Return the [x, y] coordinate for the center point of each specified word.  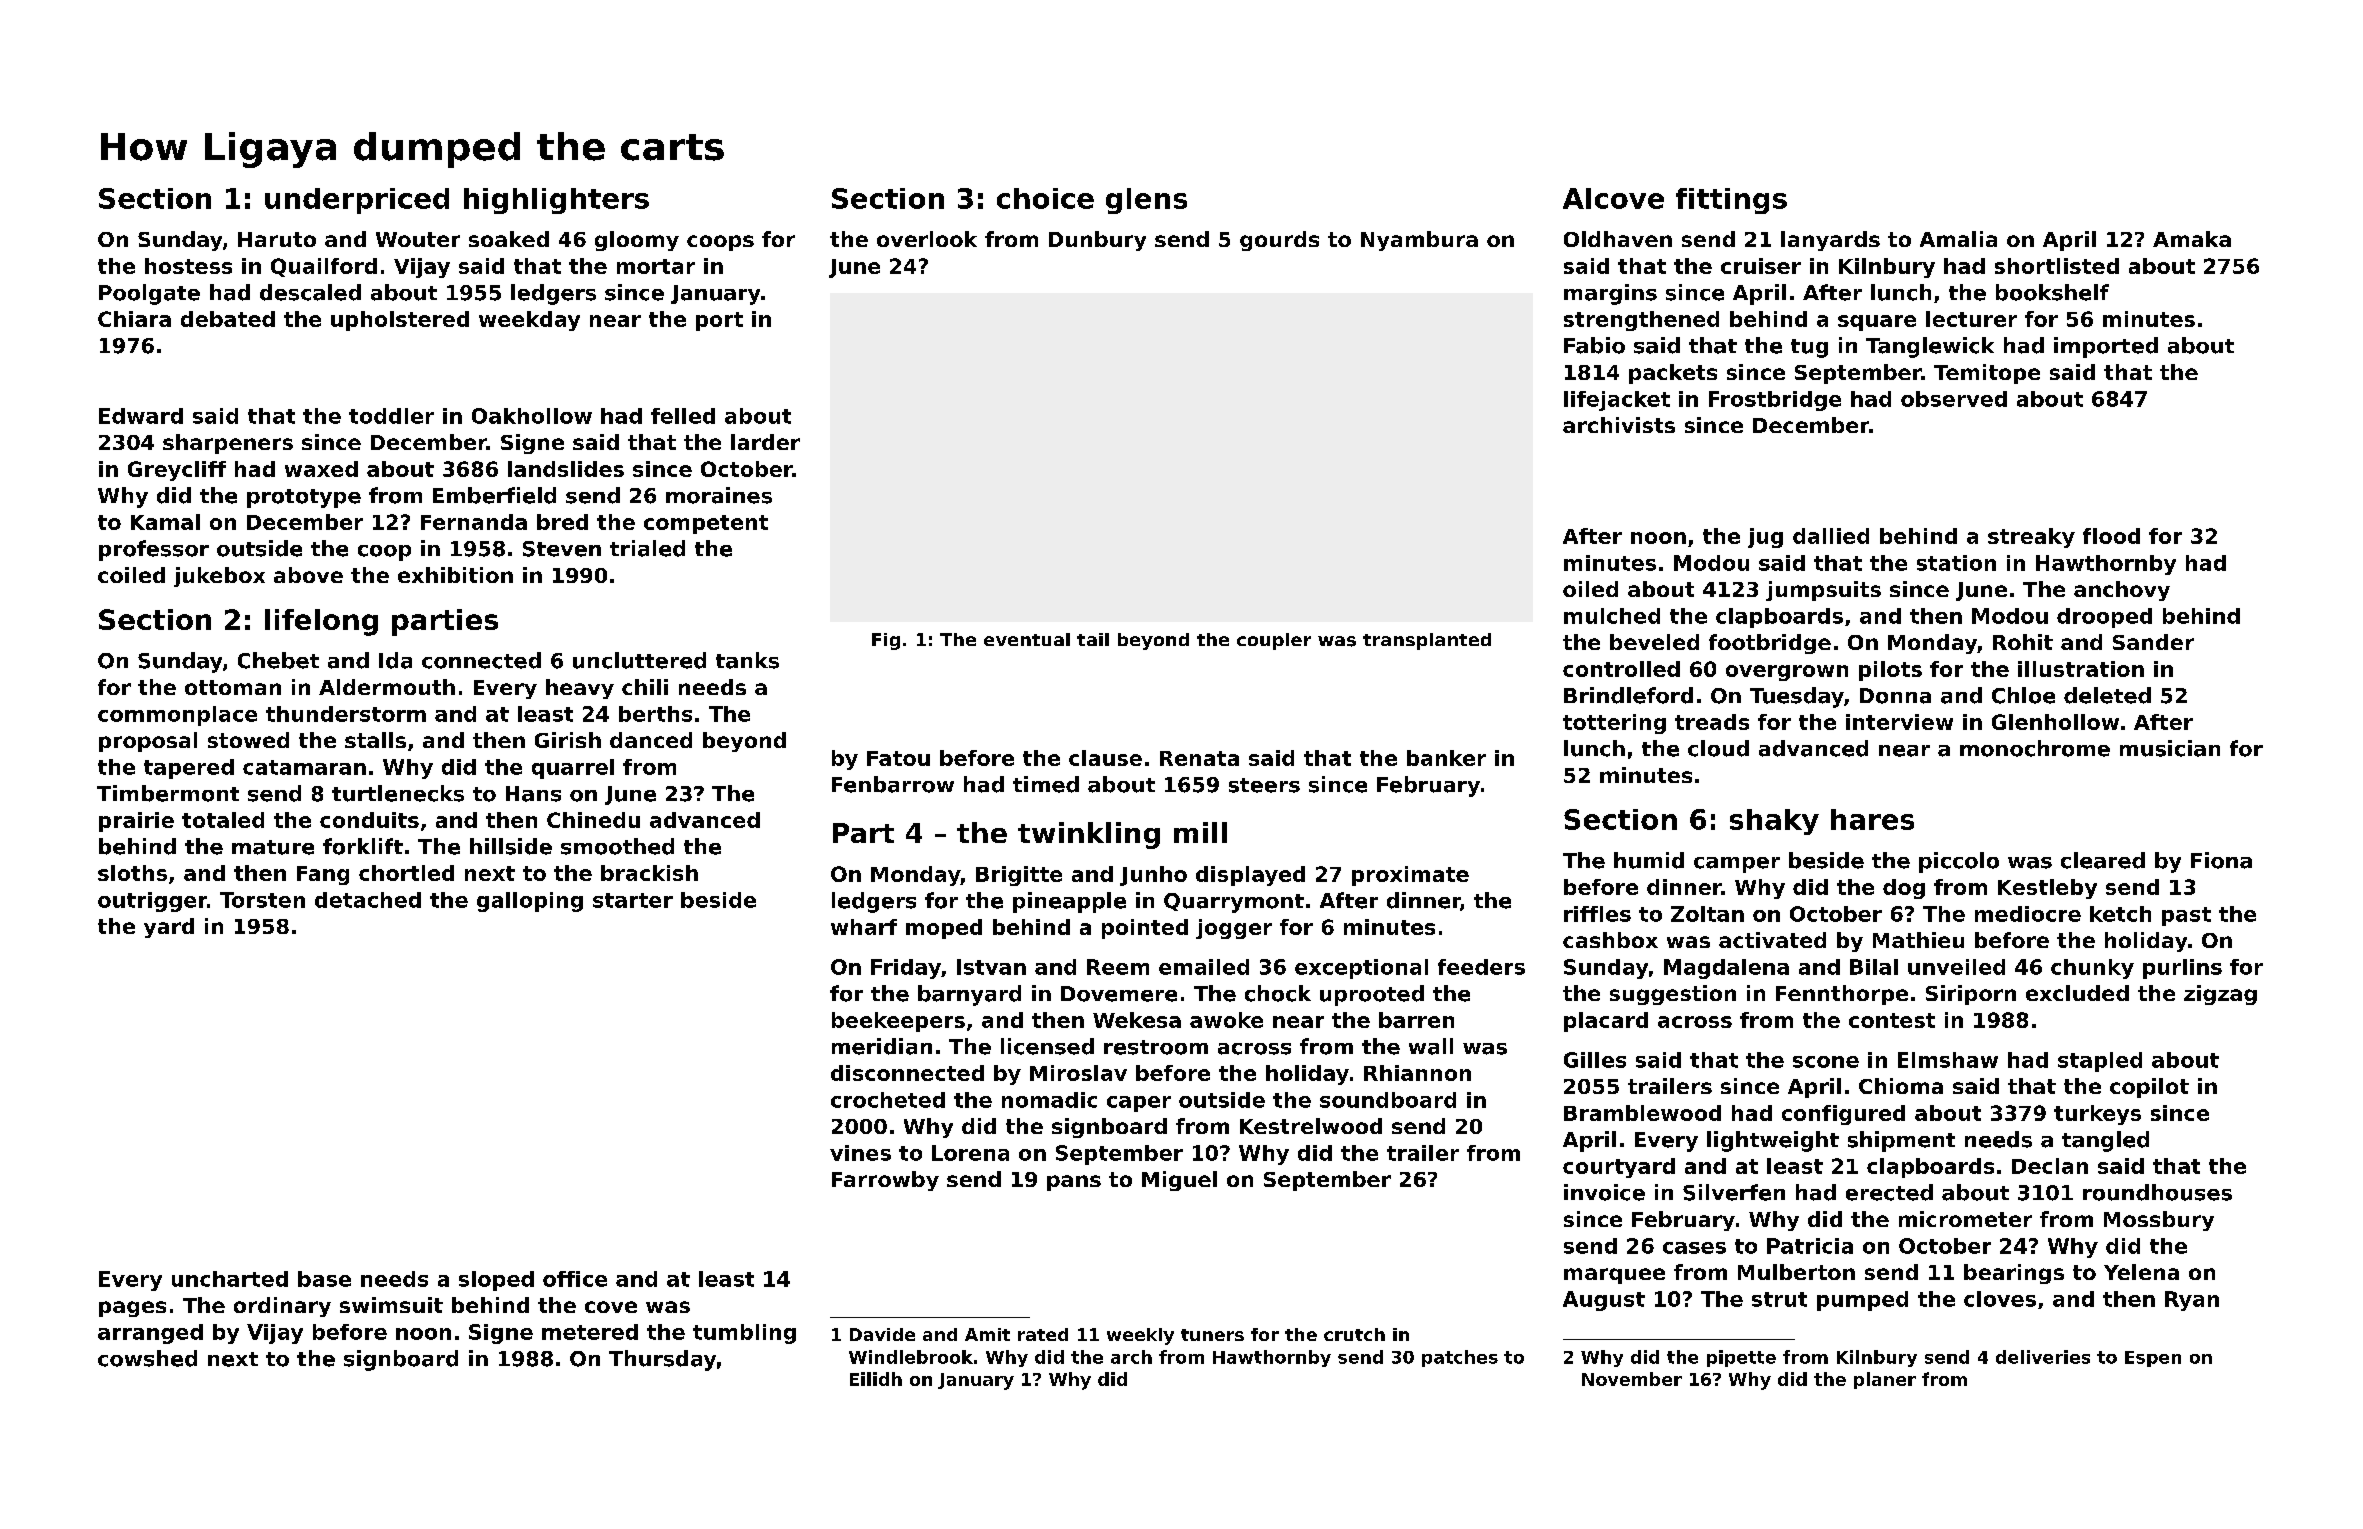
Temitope [1987, 374]
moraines [719, 495]
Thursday [662, 1360]
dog [1904, 889]
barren [1416, 1020]
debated [228, 319]
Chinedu [593, 820]
